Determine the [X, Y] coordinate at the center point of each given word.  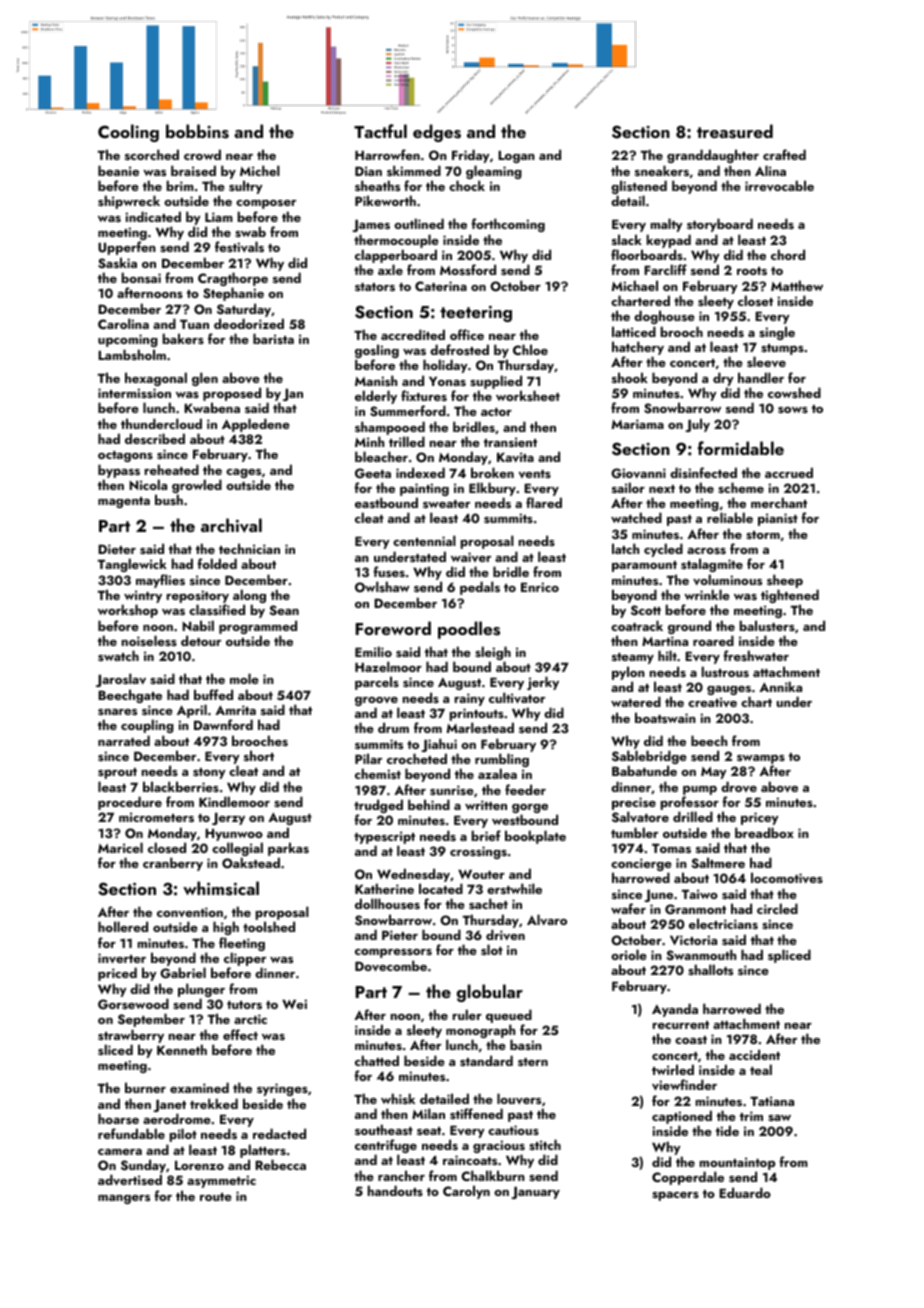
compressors [393, 953]
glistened [639, 188]
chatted [377, 1060]
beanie [118, 170]
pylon [628, 673]
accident [754, 1054]
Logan [516, 157]
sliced [115, 1049]
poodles [469, 630]
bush [169, 499]
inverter [122, 958]
